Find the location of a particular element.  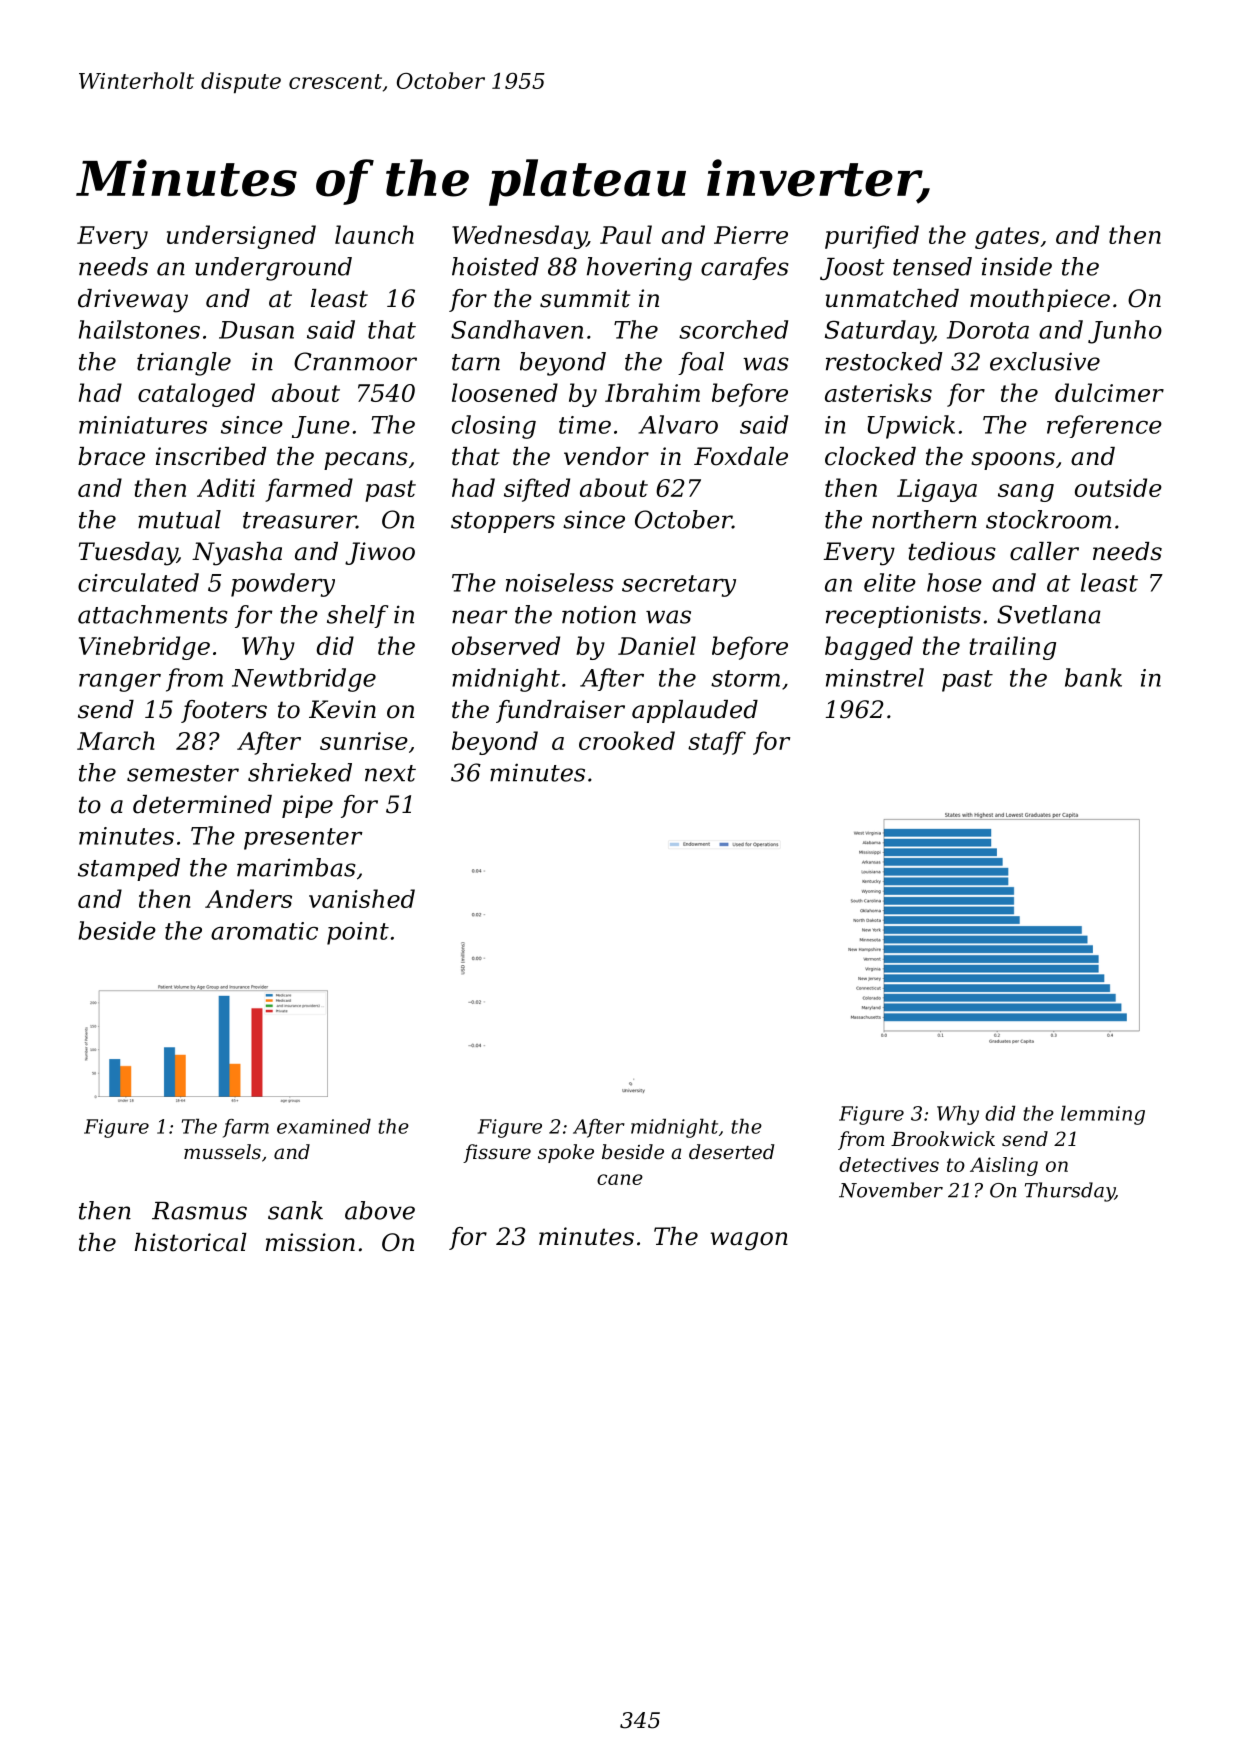

mission is located at coordinates (310, 1242).
